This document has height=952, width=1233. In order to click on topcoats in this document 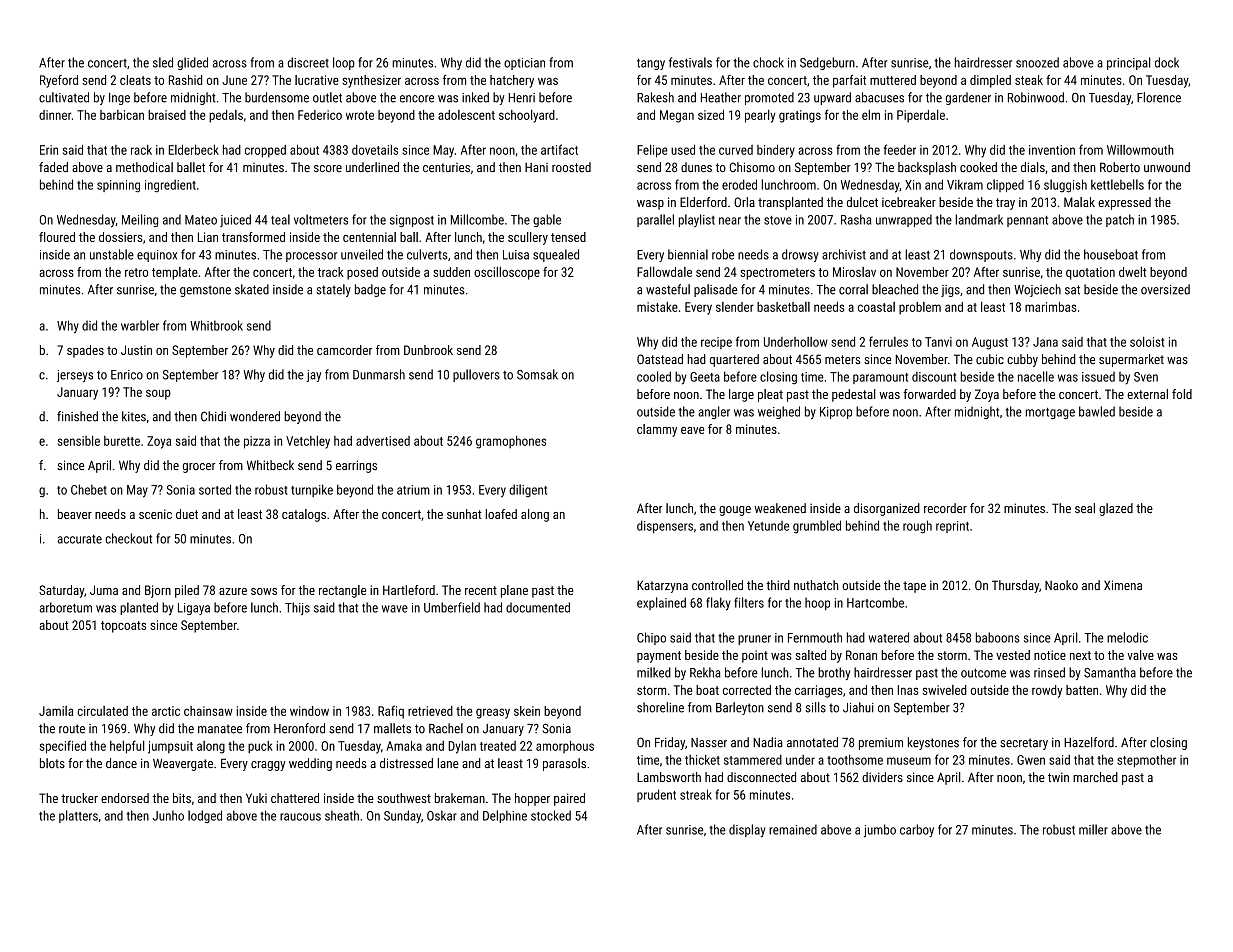, I will do `click(123, 627)`.
